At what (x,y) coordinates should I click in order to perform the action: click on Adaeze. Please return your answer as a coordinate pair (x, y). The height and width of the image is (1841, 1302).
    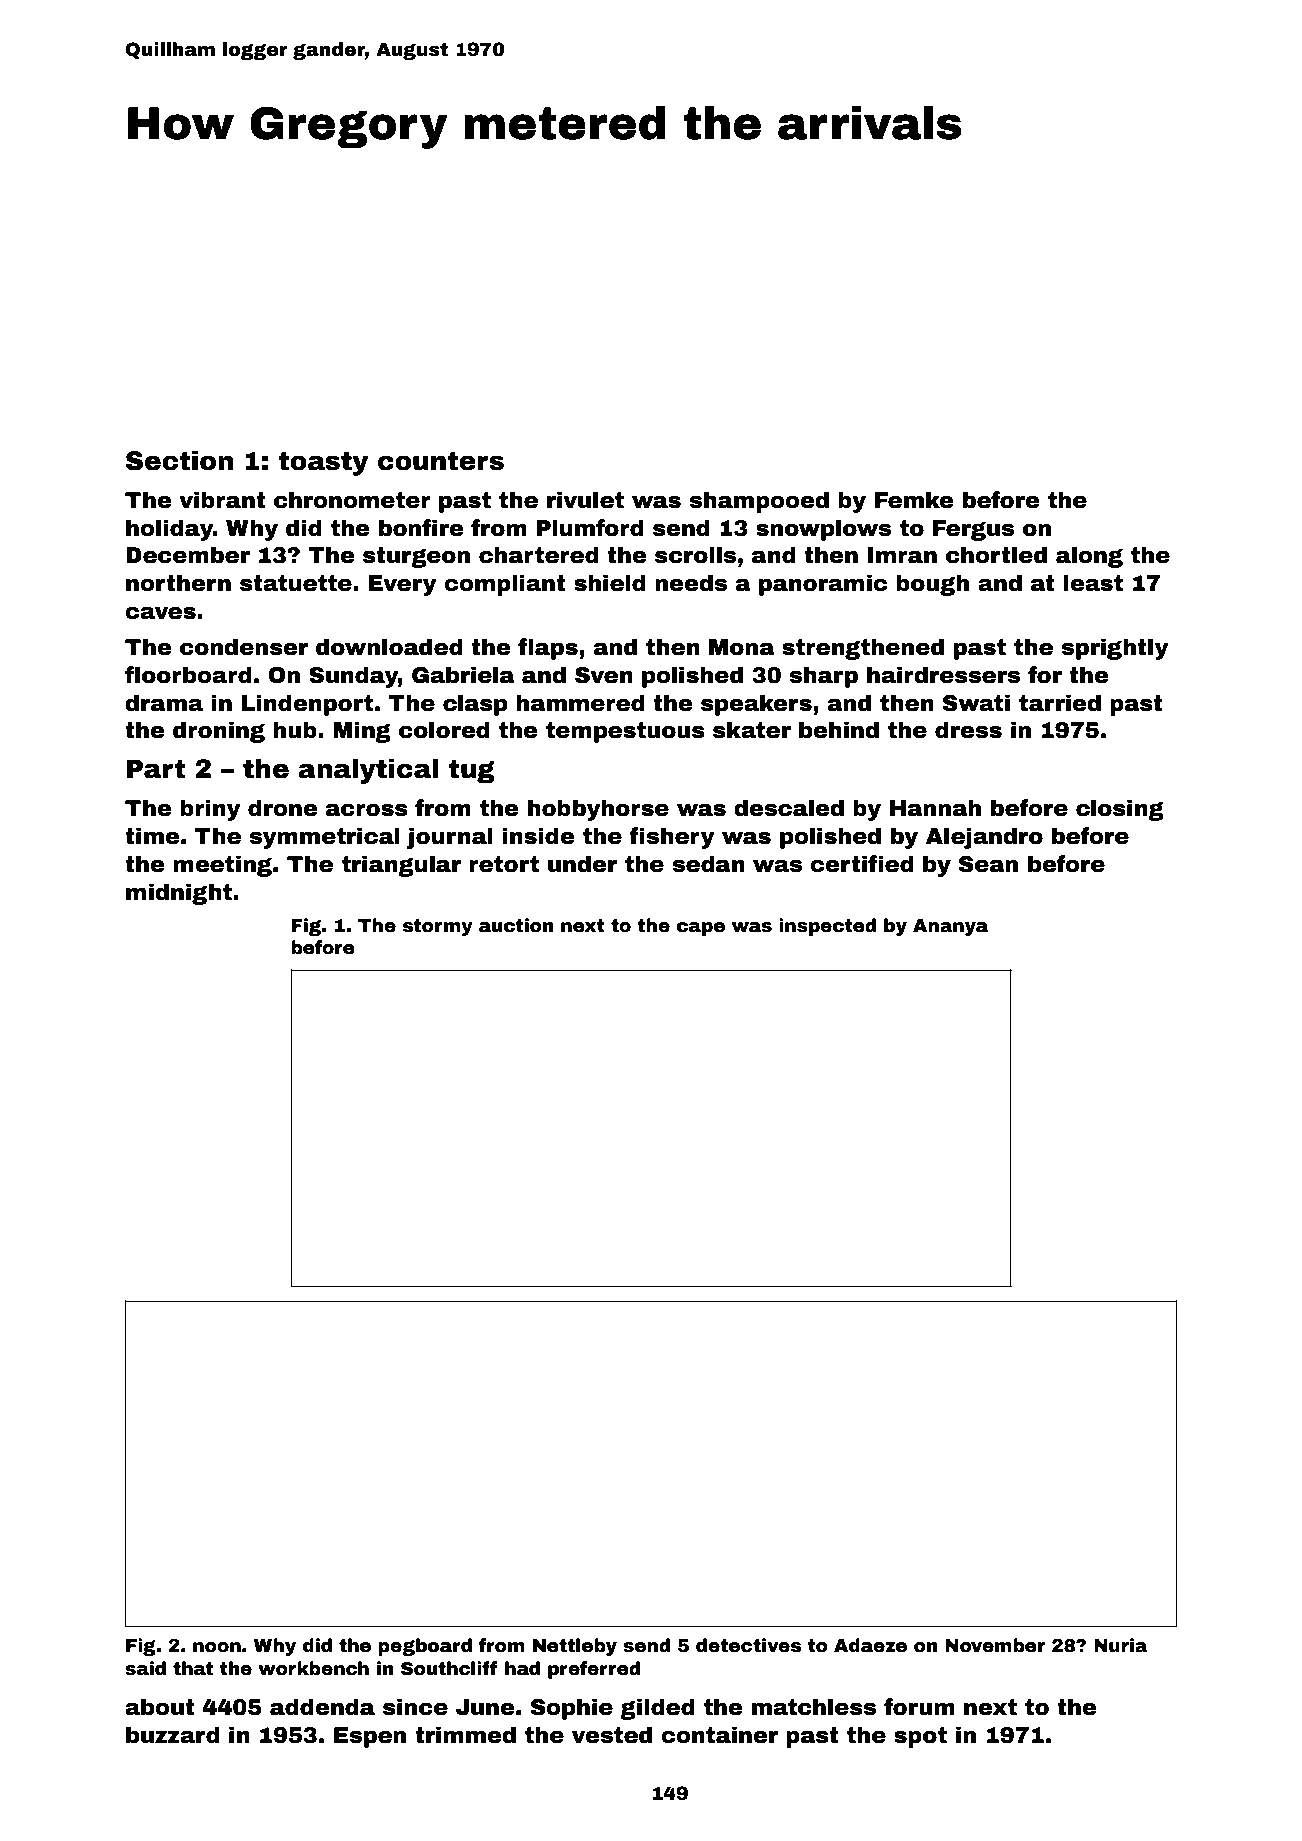
    Looking at the image, I should click on (870, 1645).
